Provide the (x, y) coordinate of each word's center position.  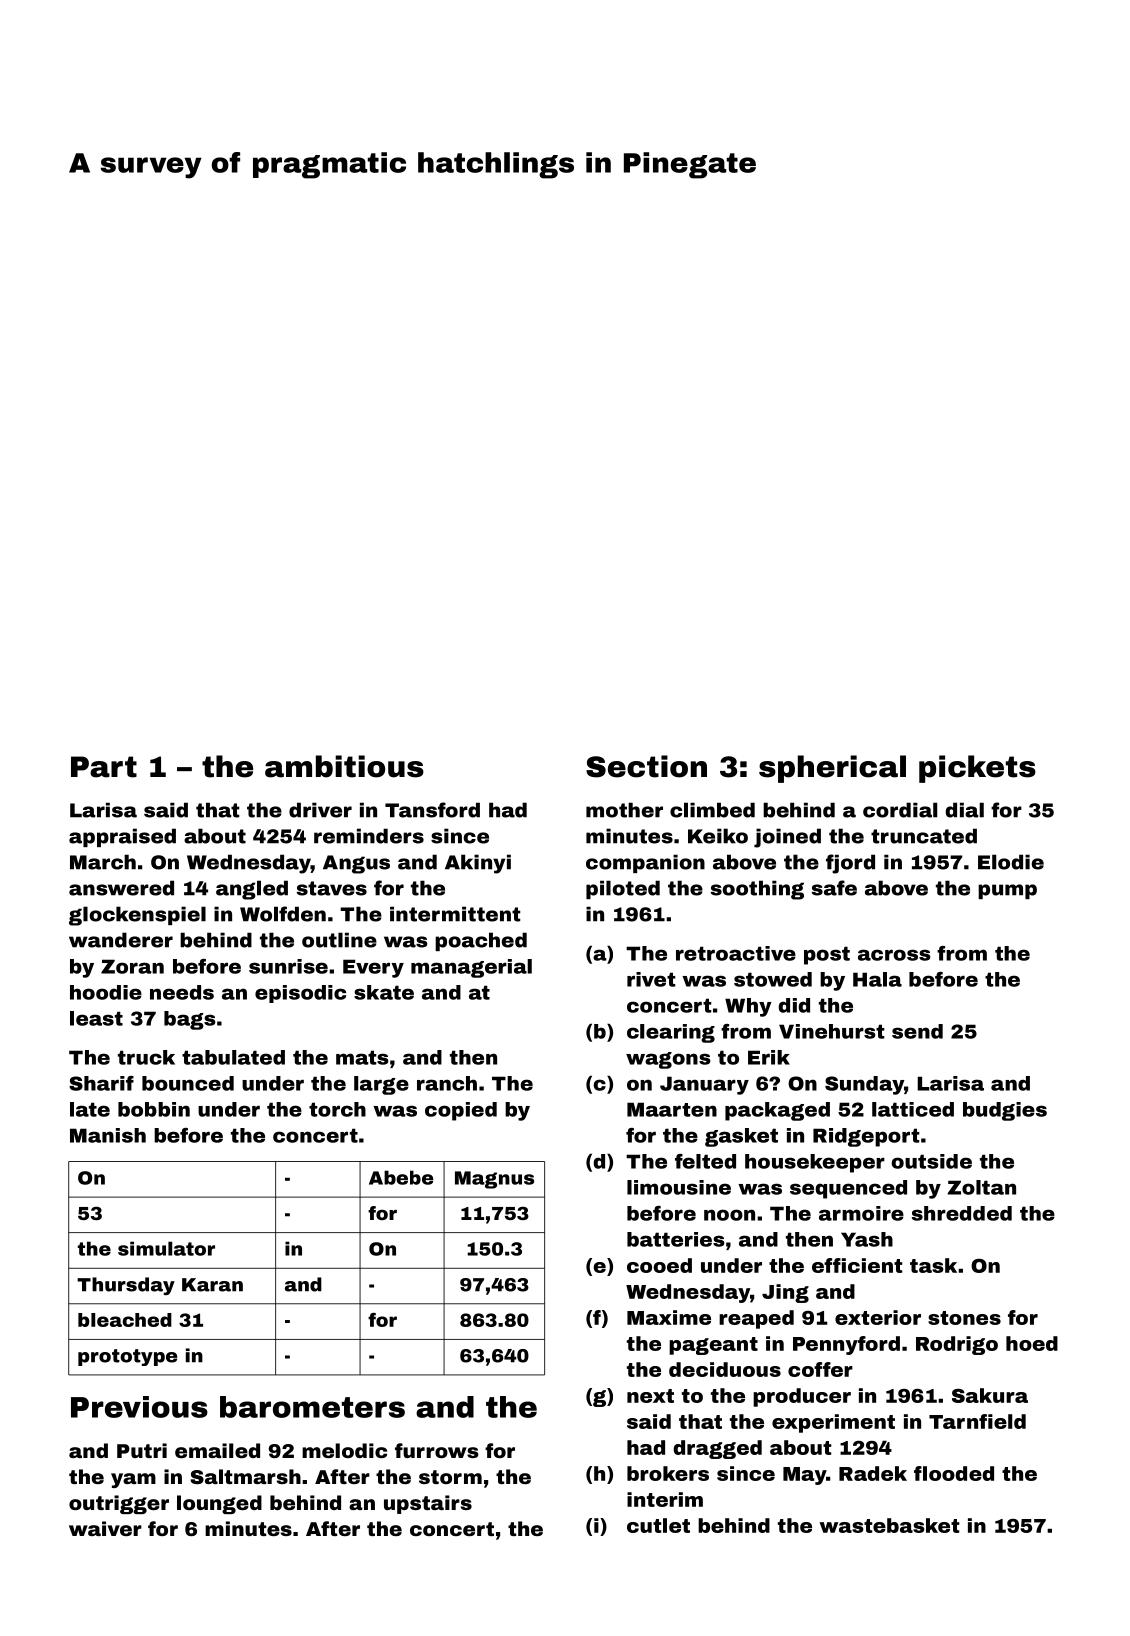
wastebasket (889, 1525)
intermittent (455, 914)
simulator (166, 1248)
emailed (217, 1450)
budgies (1005, 1111)
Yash (867, 1239)
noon (729, 1215)
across (894, 955)
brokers (668, 1473)
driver (320, 810)
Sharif (101, 1083)
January (704, 1085)
